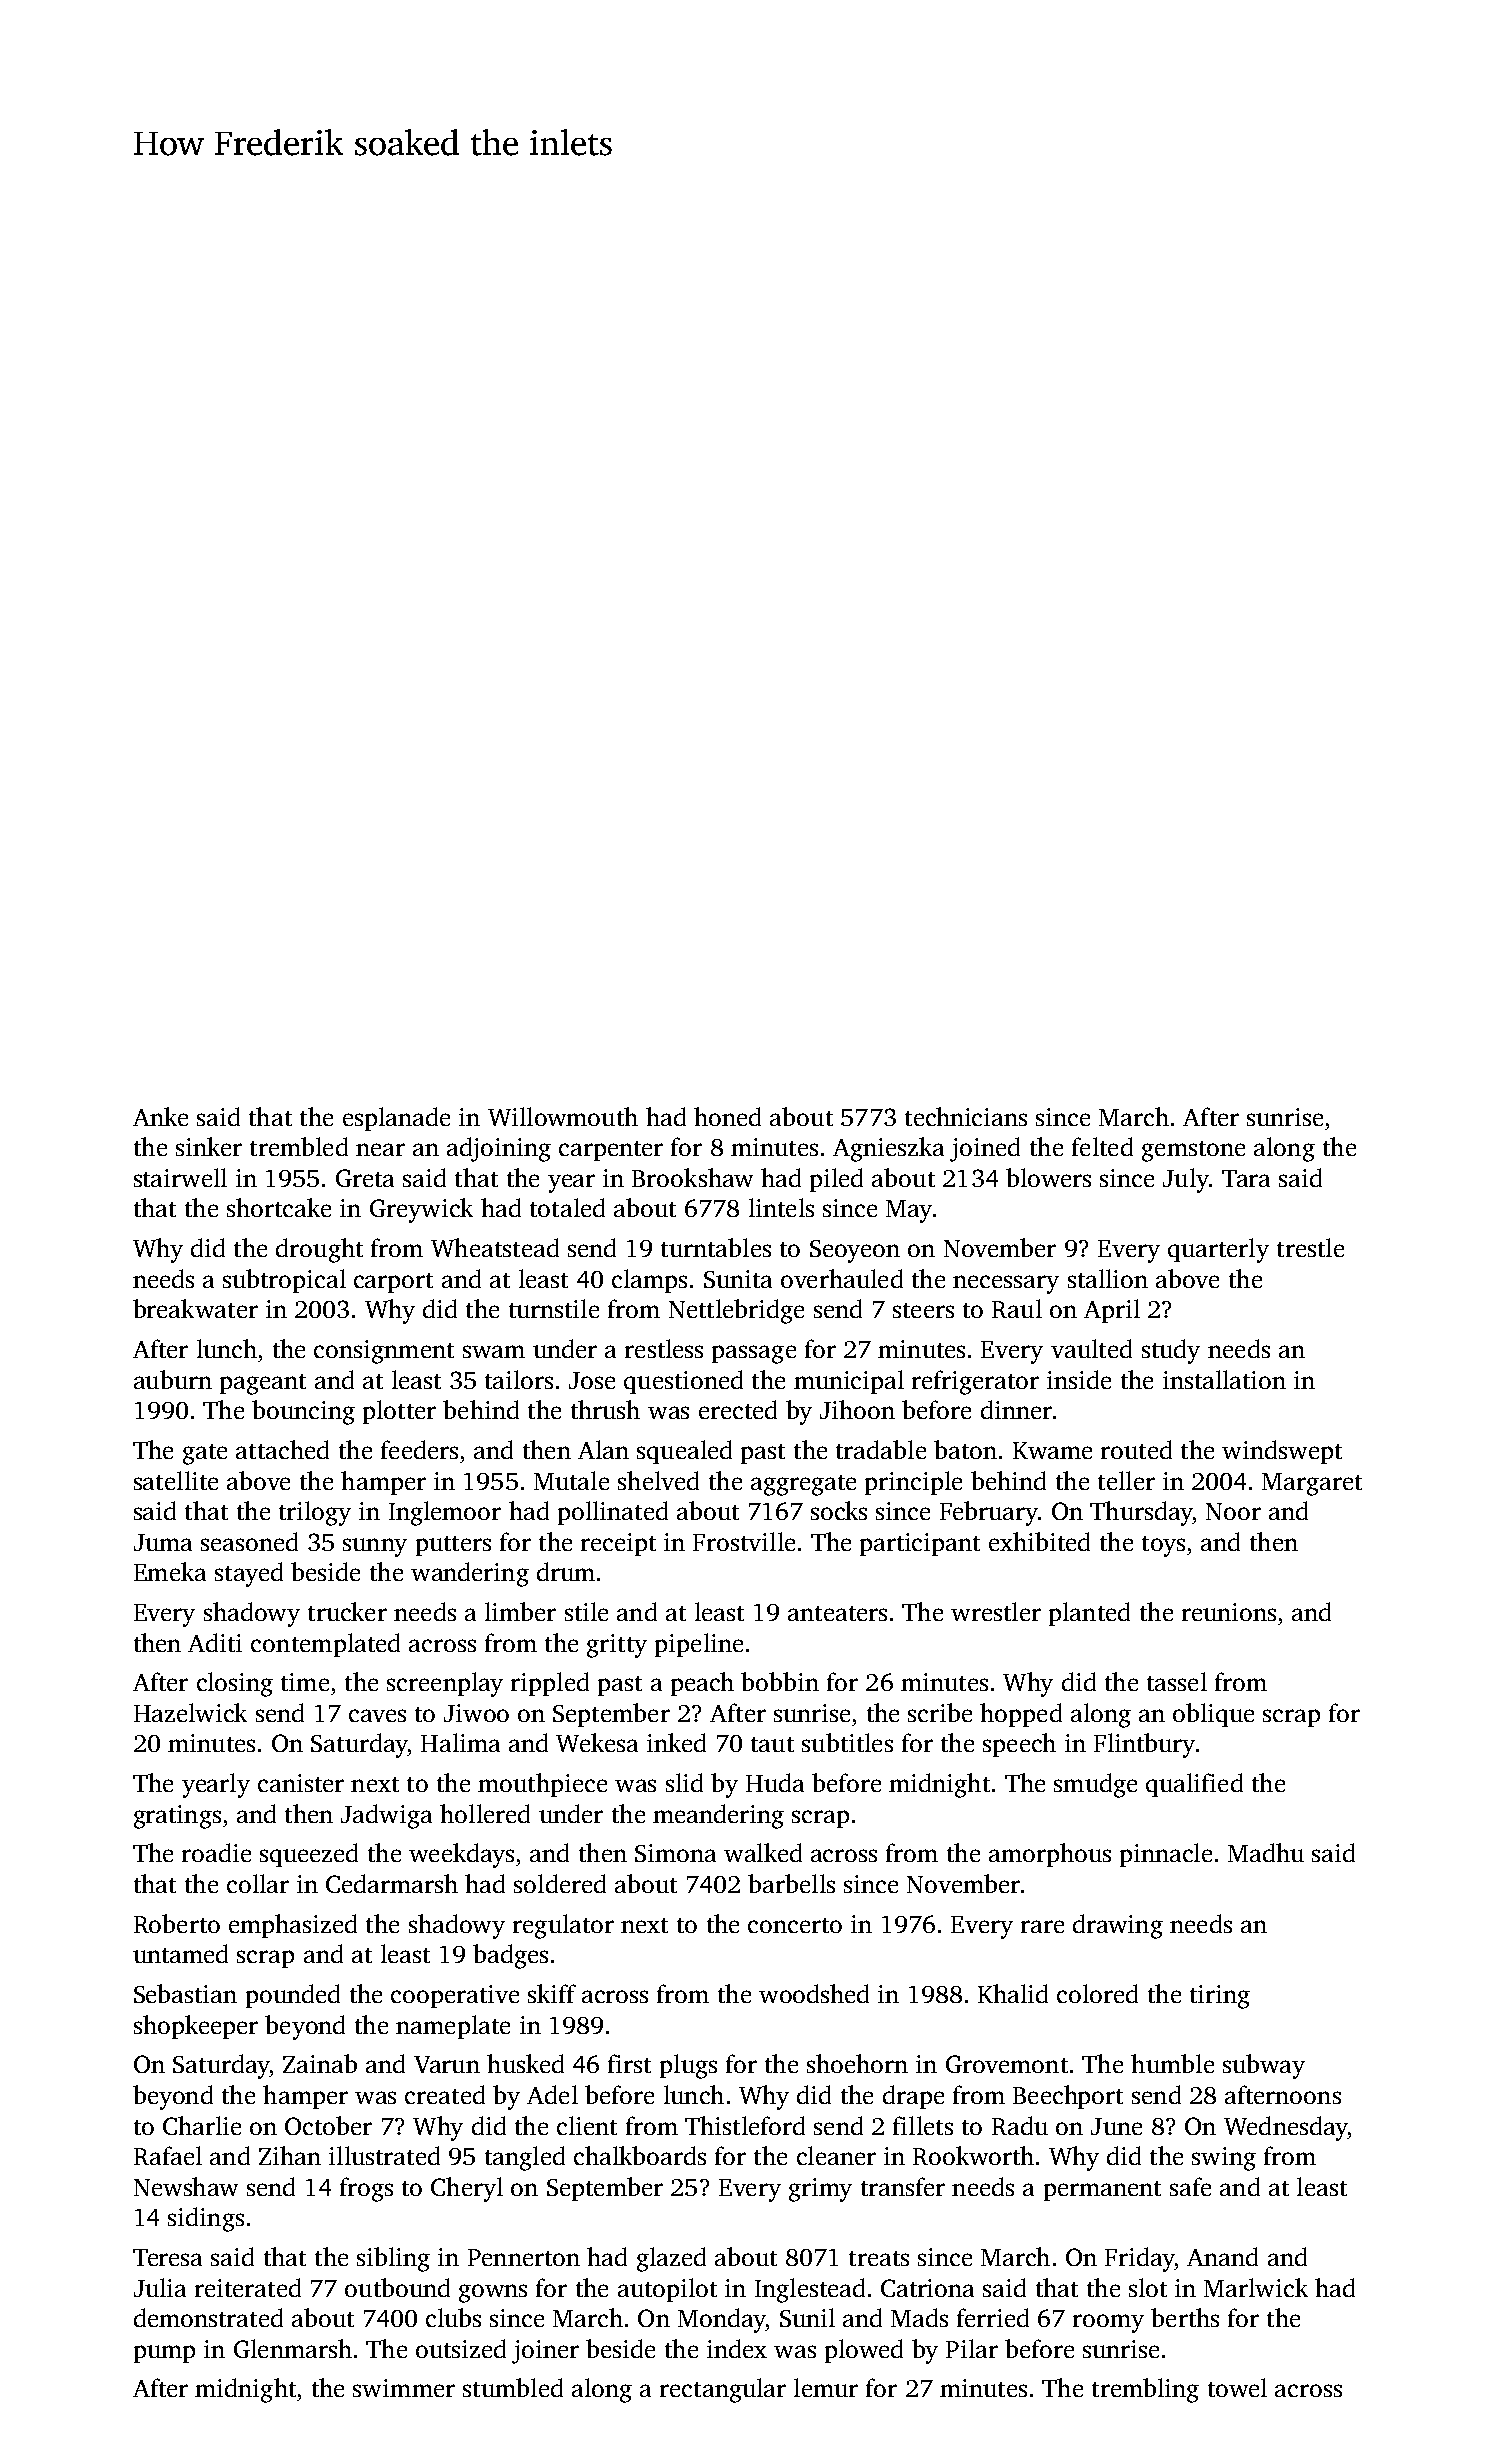 The width and height of the screenshot is (1496, 2464). What do you see at coordinates (186, 2186) in the screenshot?
I see `Newshaw` at bounding box center [186, 2186].
